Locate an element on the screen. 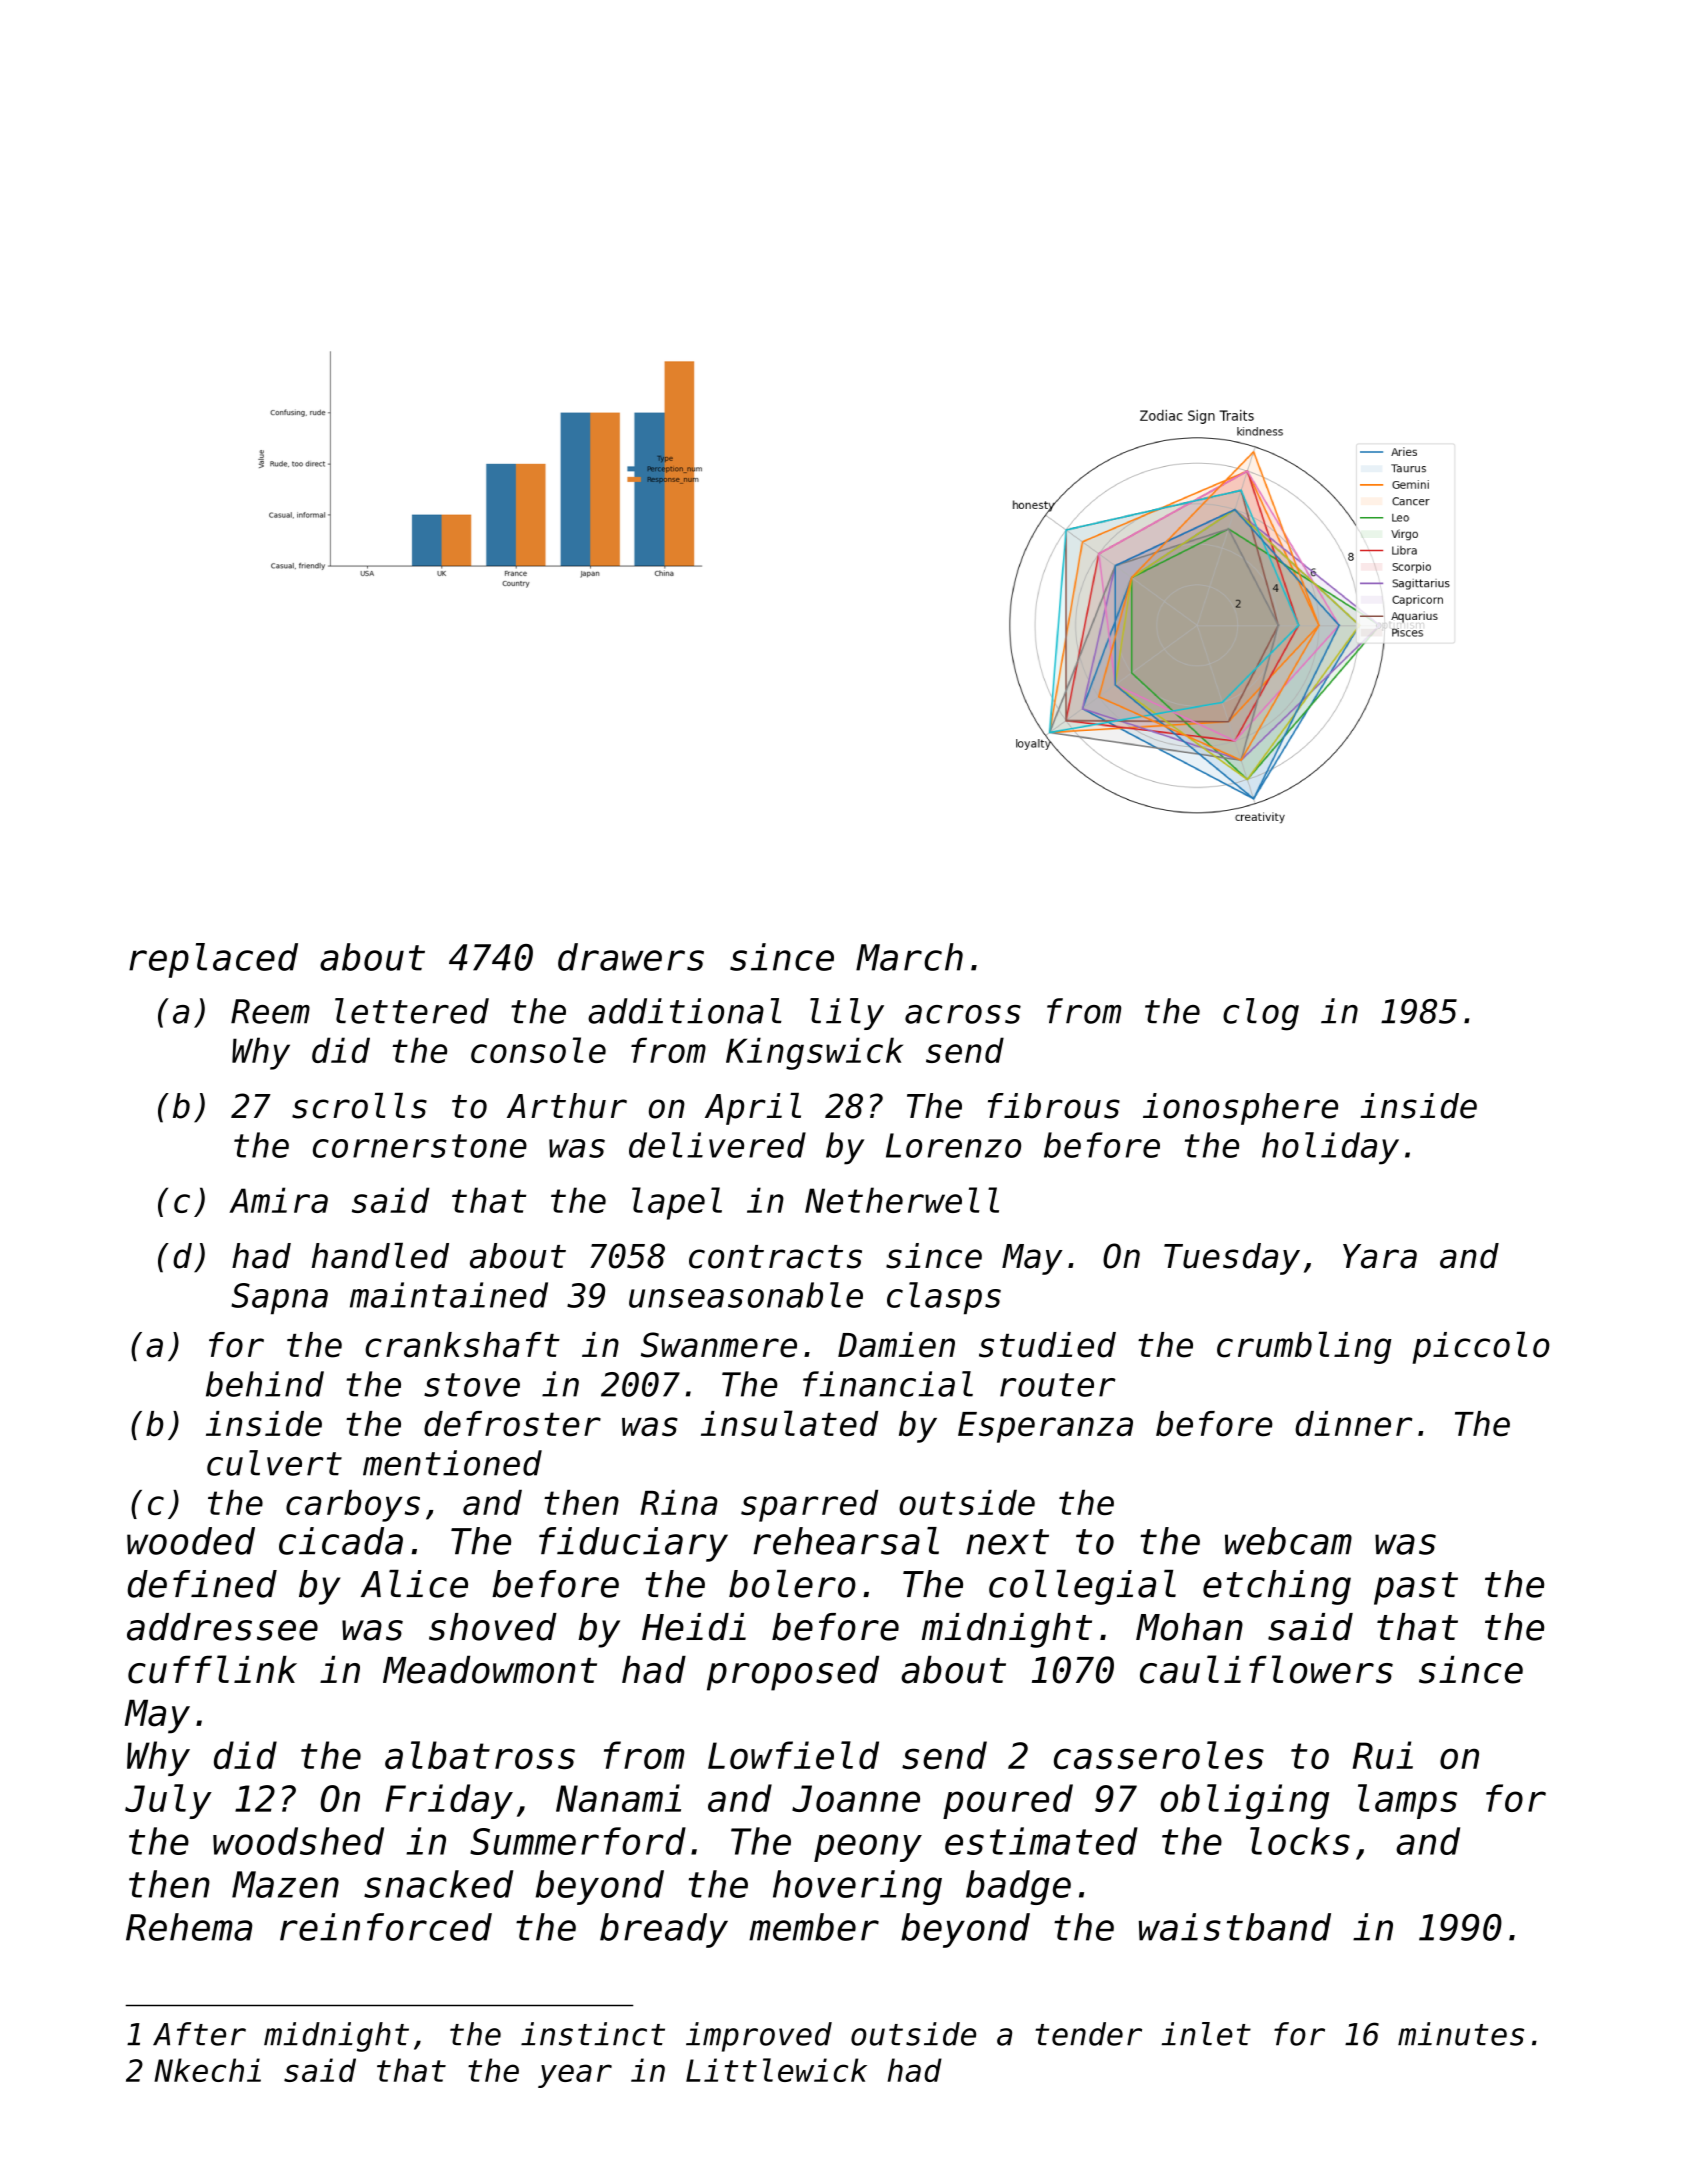 Image resolution: width=1683 pixels, height=2178 pixels. shoved is located at coordinates (493, 1627).
